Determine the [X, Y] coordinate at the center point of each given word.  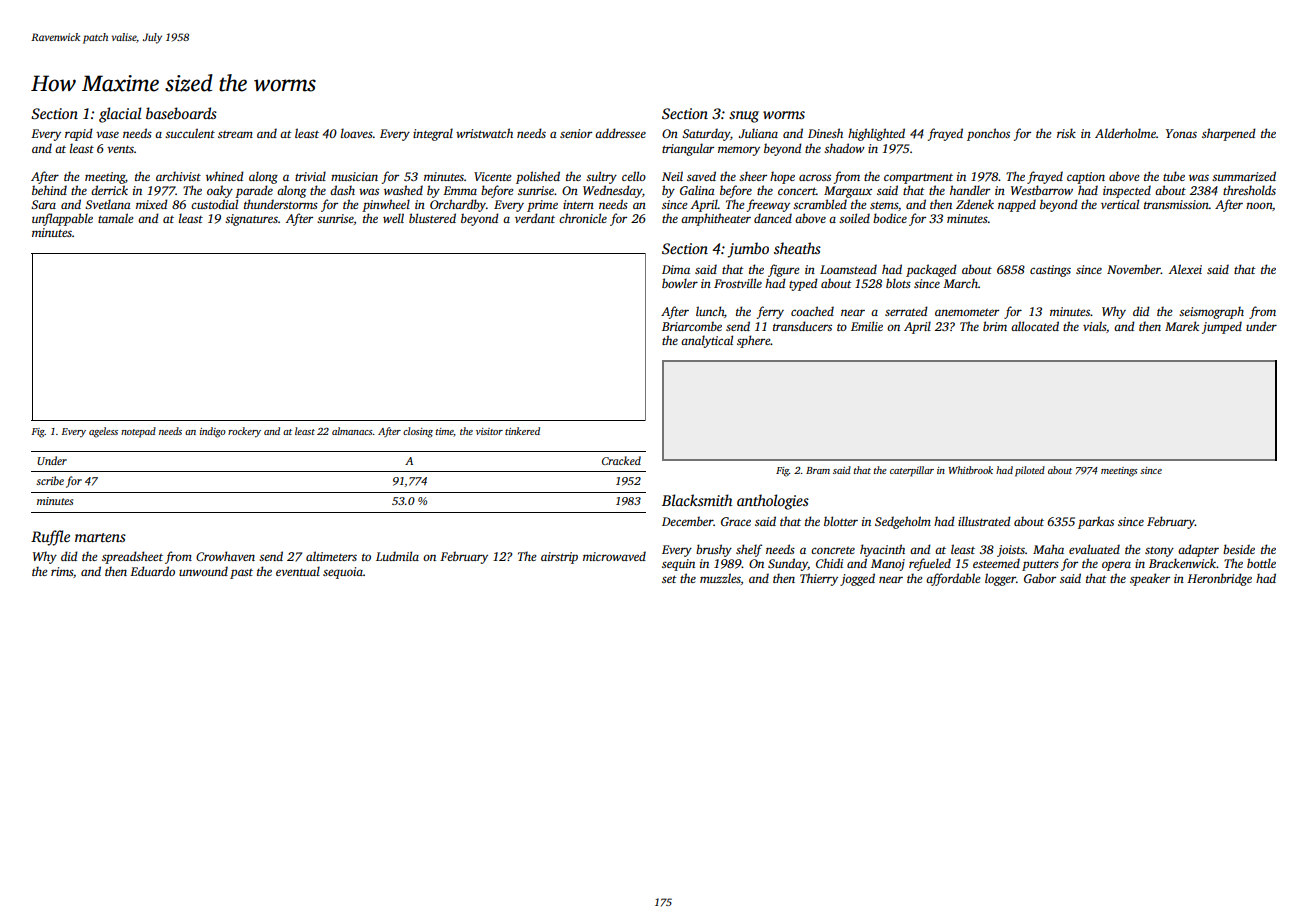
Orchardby [458, 205]
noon [1259, 205]
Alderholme [1125, 133]
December [688, 521]
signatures [251, 220]
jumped [1222, 327]
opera [1116, 566]
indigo [213, 432]
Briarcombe [692, 326]
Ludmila [397, 556]
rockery [244, 432]
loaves [357, 133]
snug [744, 117]
